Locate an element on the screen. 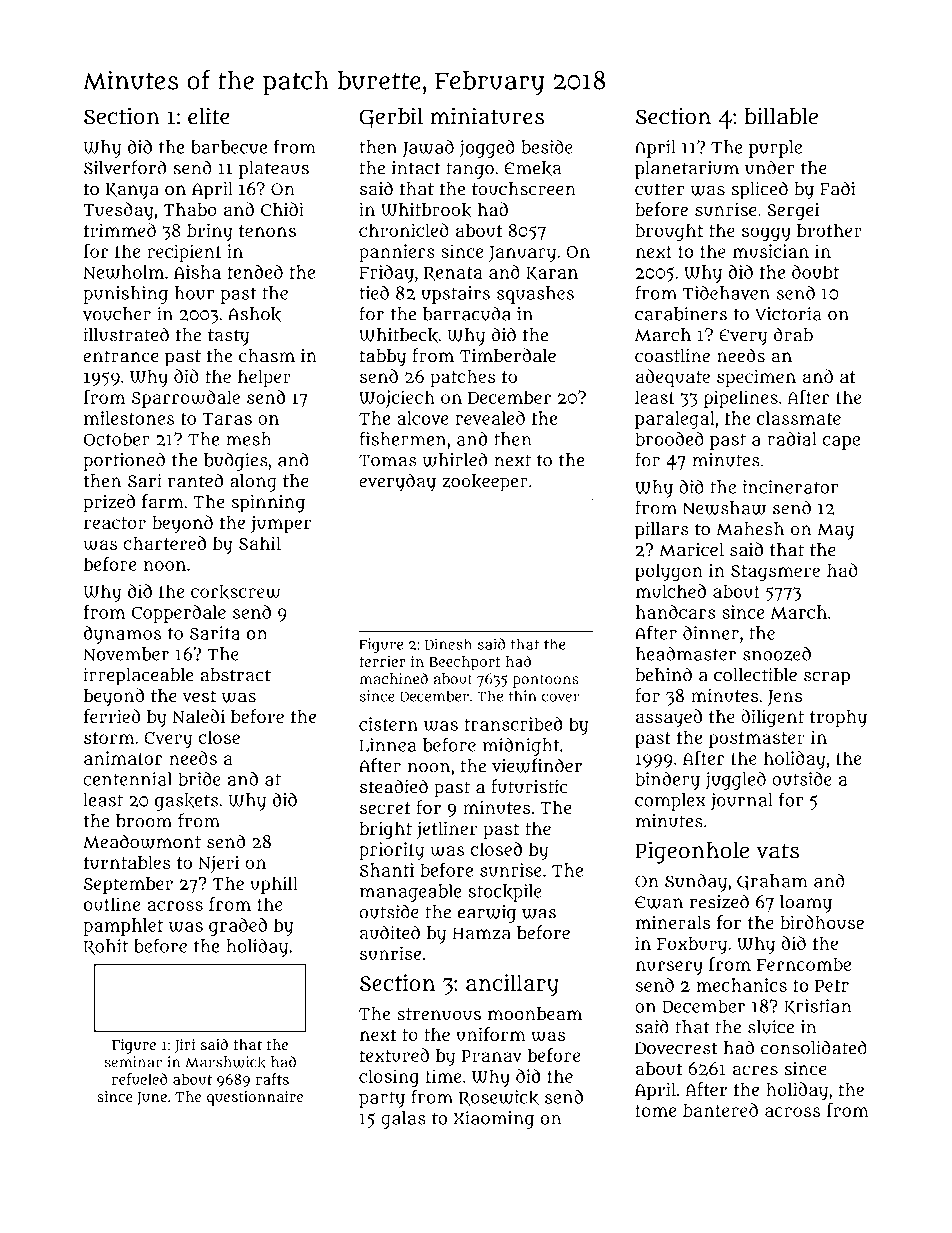 The width and height of the screenshot is (952, 1233). bantered is located at coordinates (720, 1110).
